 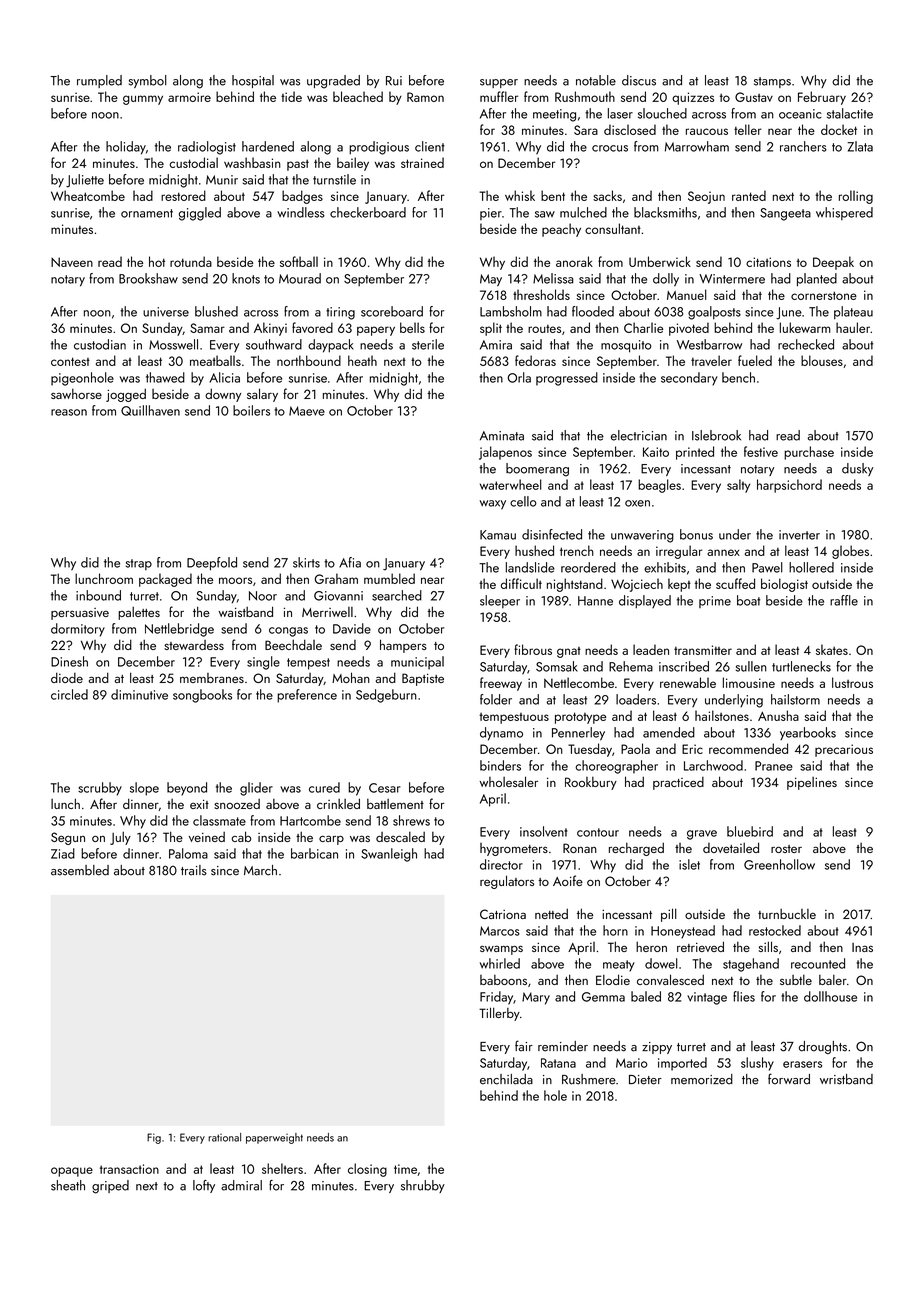 I want to click on transaction, so click(x=129, y=1169).
